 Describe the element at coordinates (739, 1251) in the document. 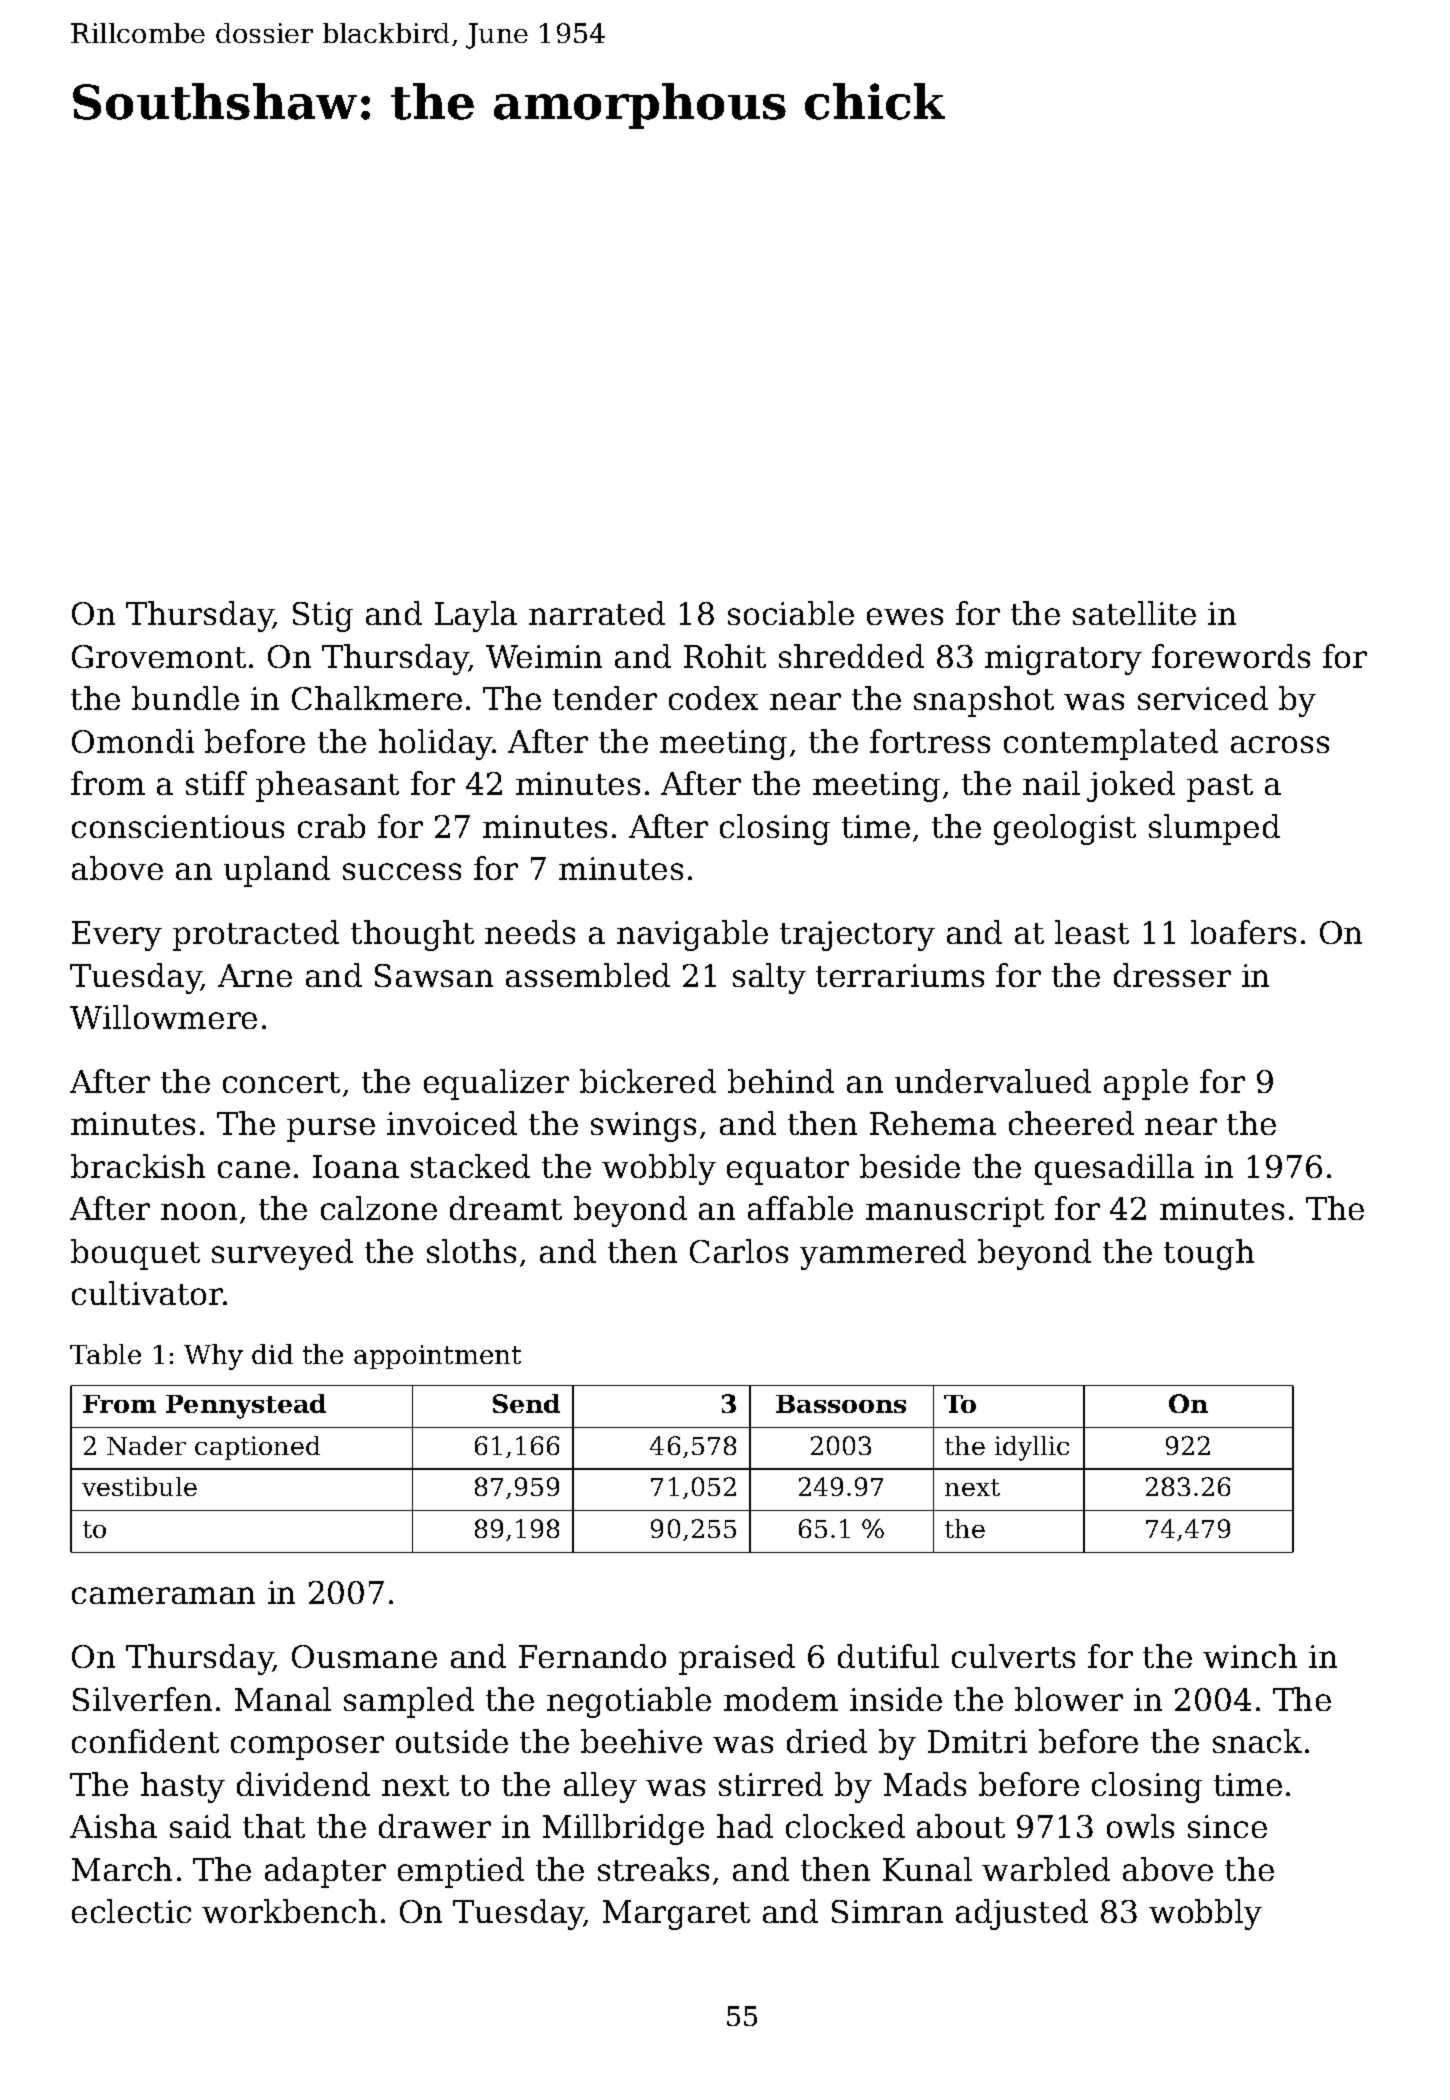

I see `Carlos` at that location.
